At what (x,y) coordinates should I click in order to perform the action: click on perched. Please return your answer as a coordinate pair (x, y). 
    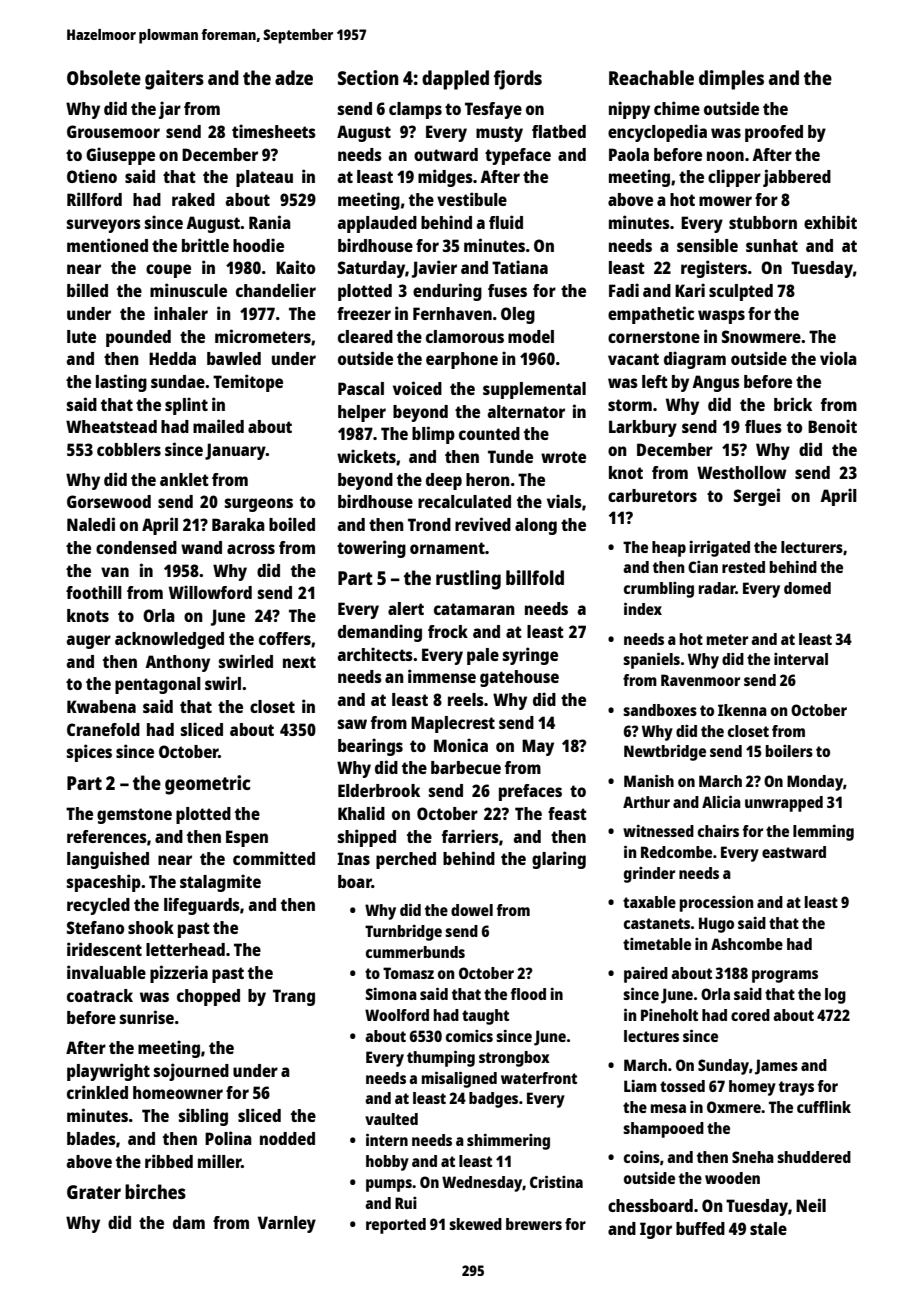
    Looking at the image, I should click on (406, 860).
